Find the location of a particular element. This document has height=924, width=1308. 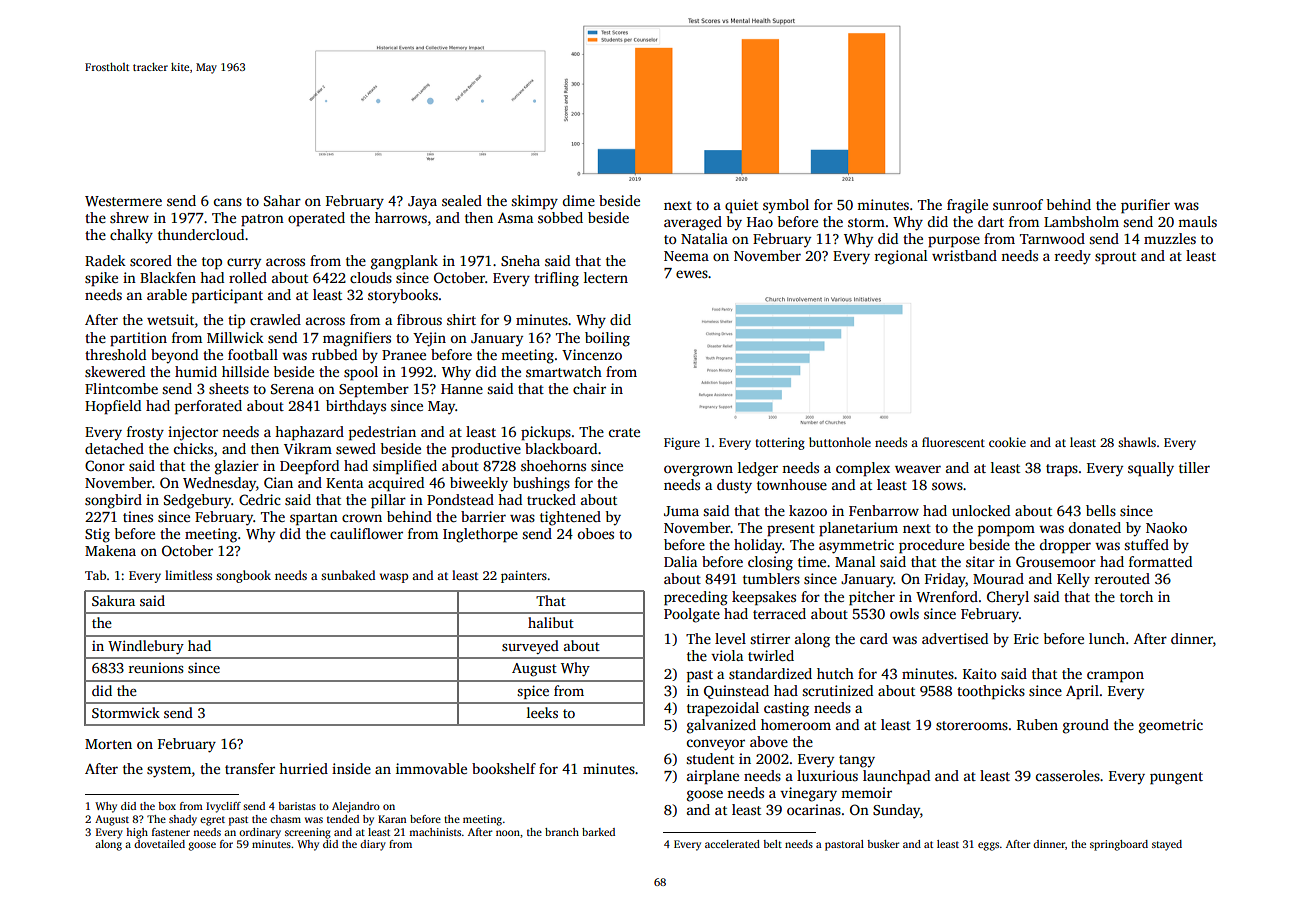

Quinstead is located at coordinates (736, 692).
